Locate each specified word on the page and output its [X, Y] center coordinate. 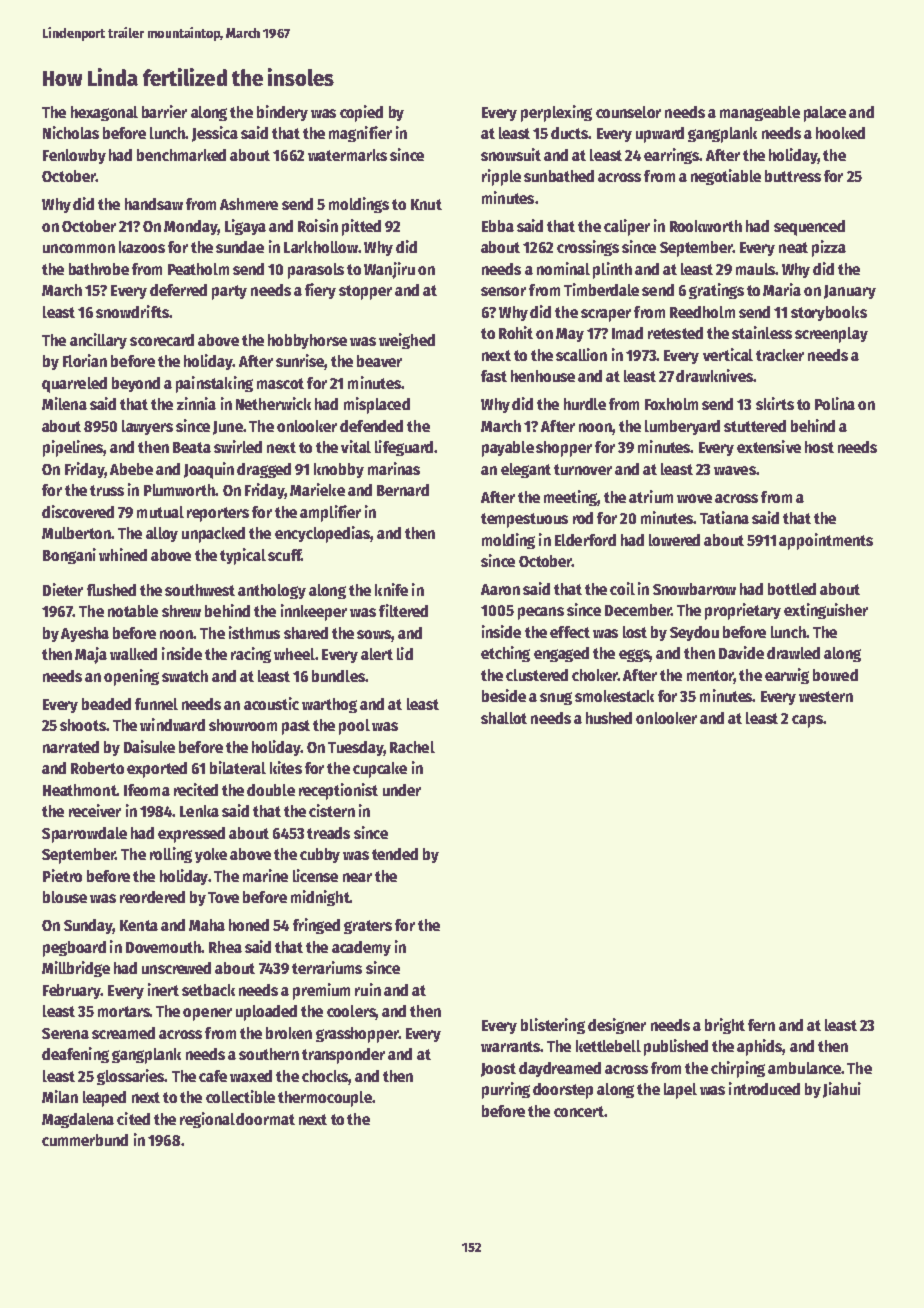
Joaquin [209, 470]
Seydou [694, 633]
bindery [282, 113]
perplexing [556, 113]
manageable [760, 113]
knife [391, 589]
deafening [75, 1055]
